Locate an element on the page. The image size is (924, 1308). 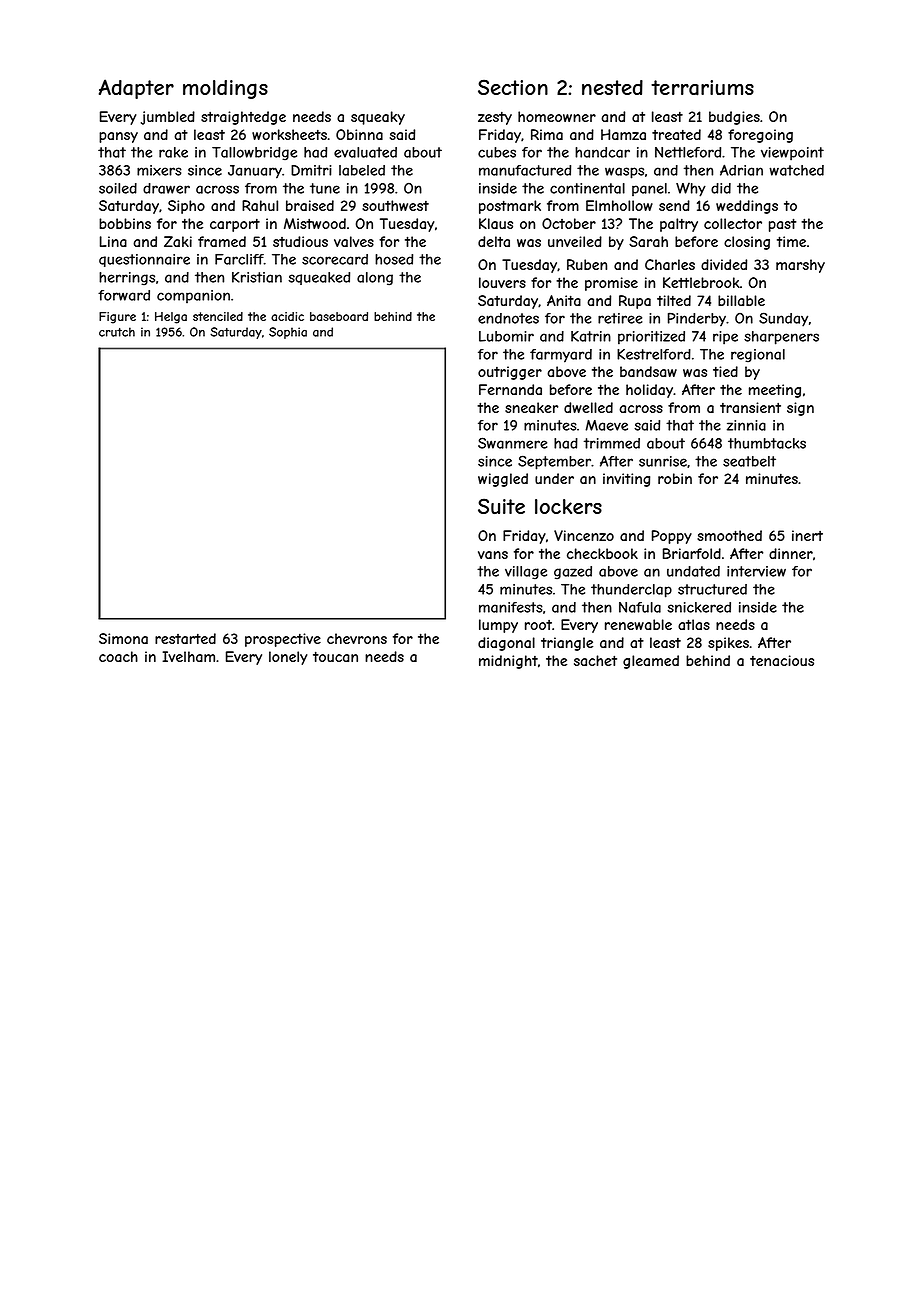
prospective is located at coordinates (283, 640).
